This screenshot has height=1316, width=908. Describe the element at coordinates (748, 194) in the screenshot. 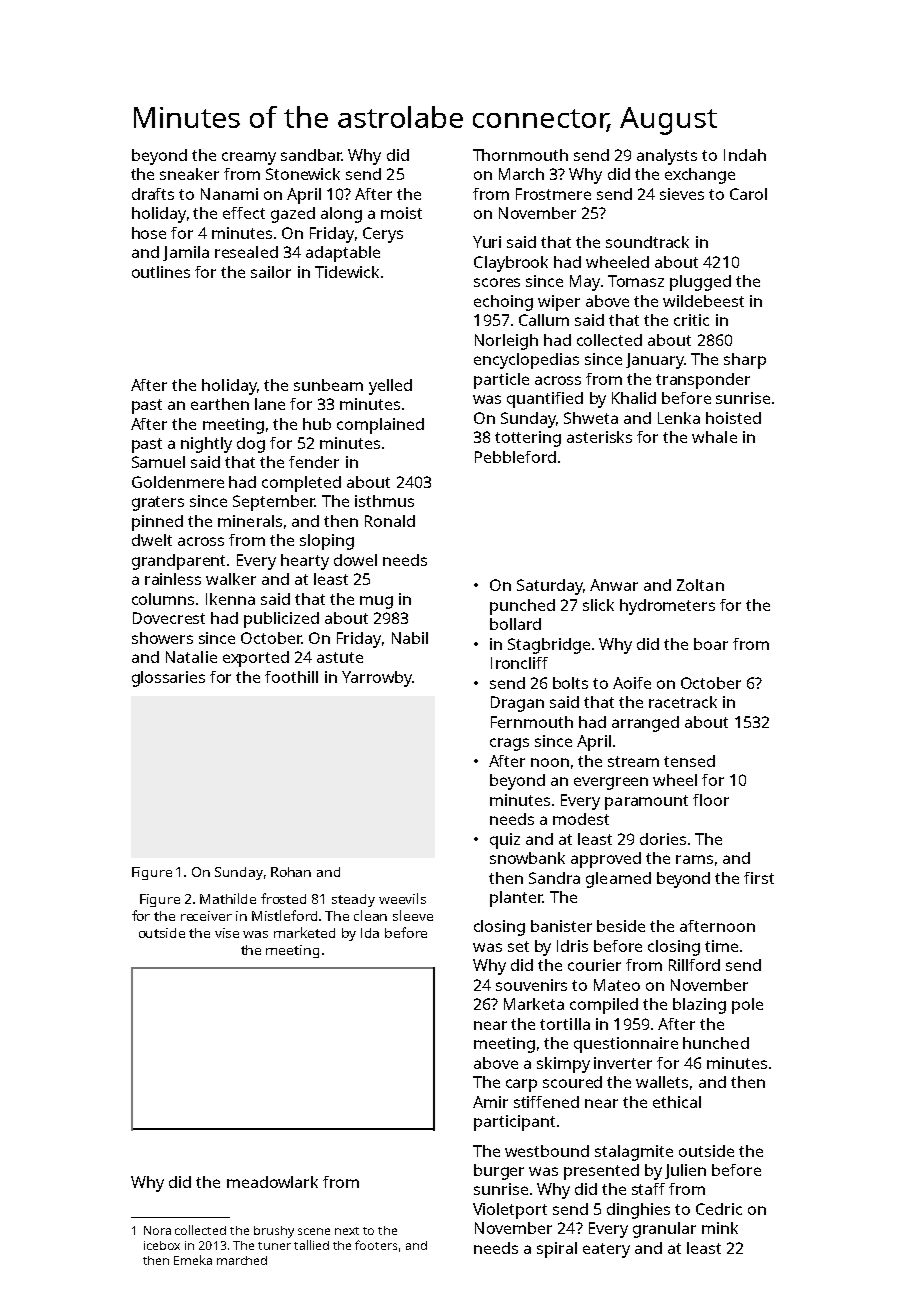

I see `Carol` at that location.
